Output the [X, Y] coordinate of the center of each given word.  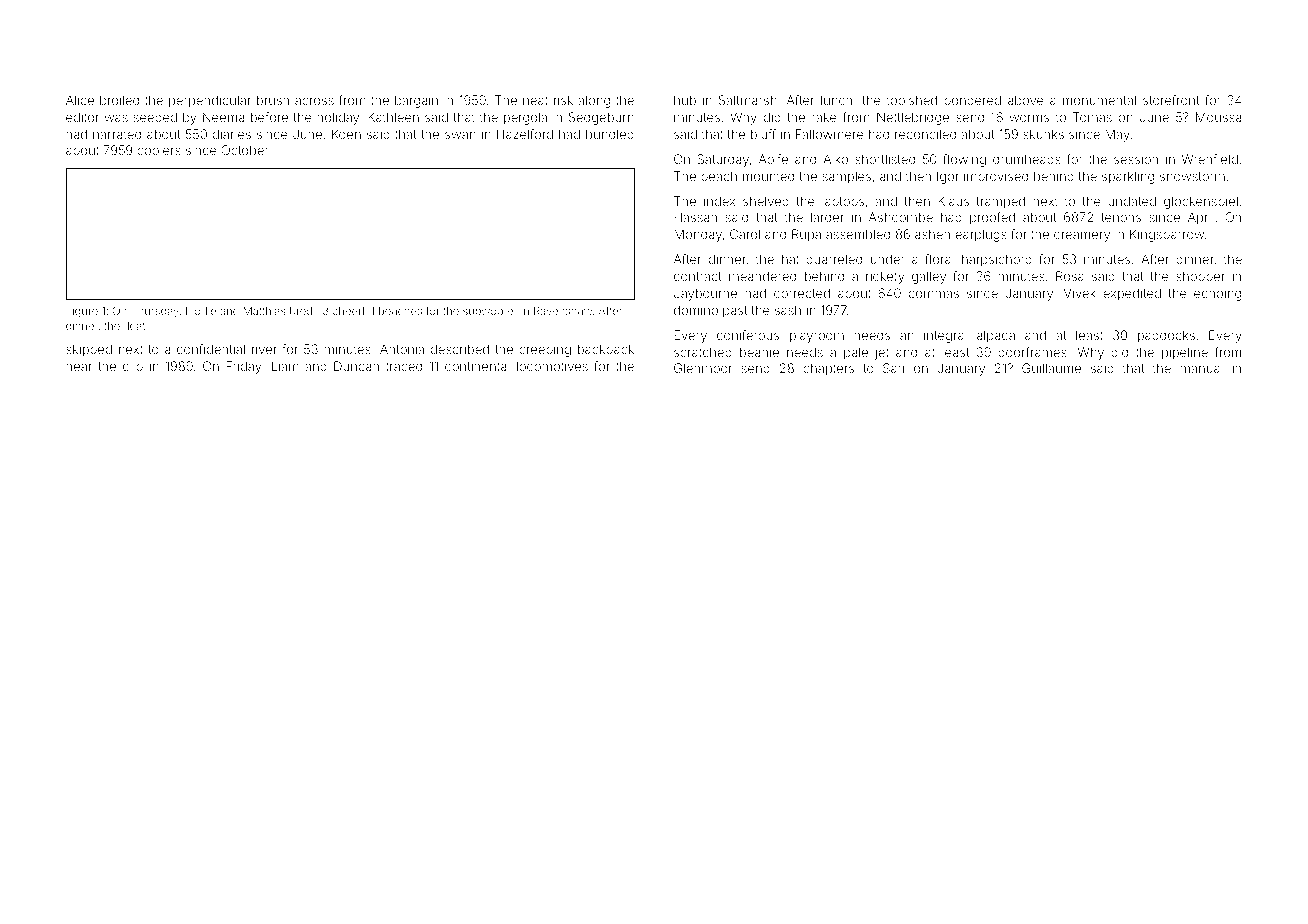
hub [685, 100]
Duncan [356, 366]
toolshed [912, 100]
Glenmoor [703, 368]
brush [273, 100]
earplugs [981, 235]
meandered [762, 276]
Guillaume [1051, 368]
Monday [698, 235]
